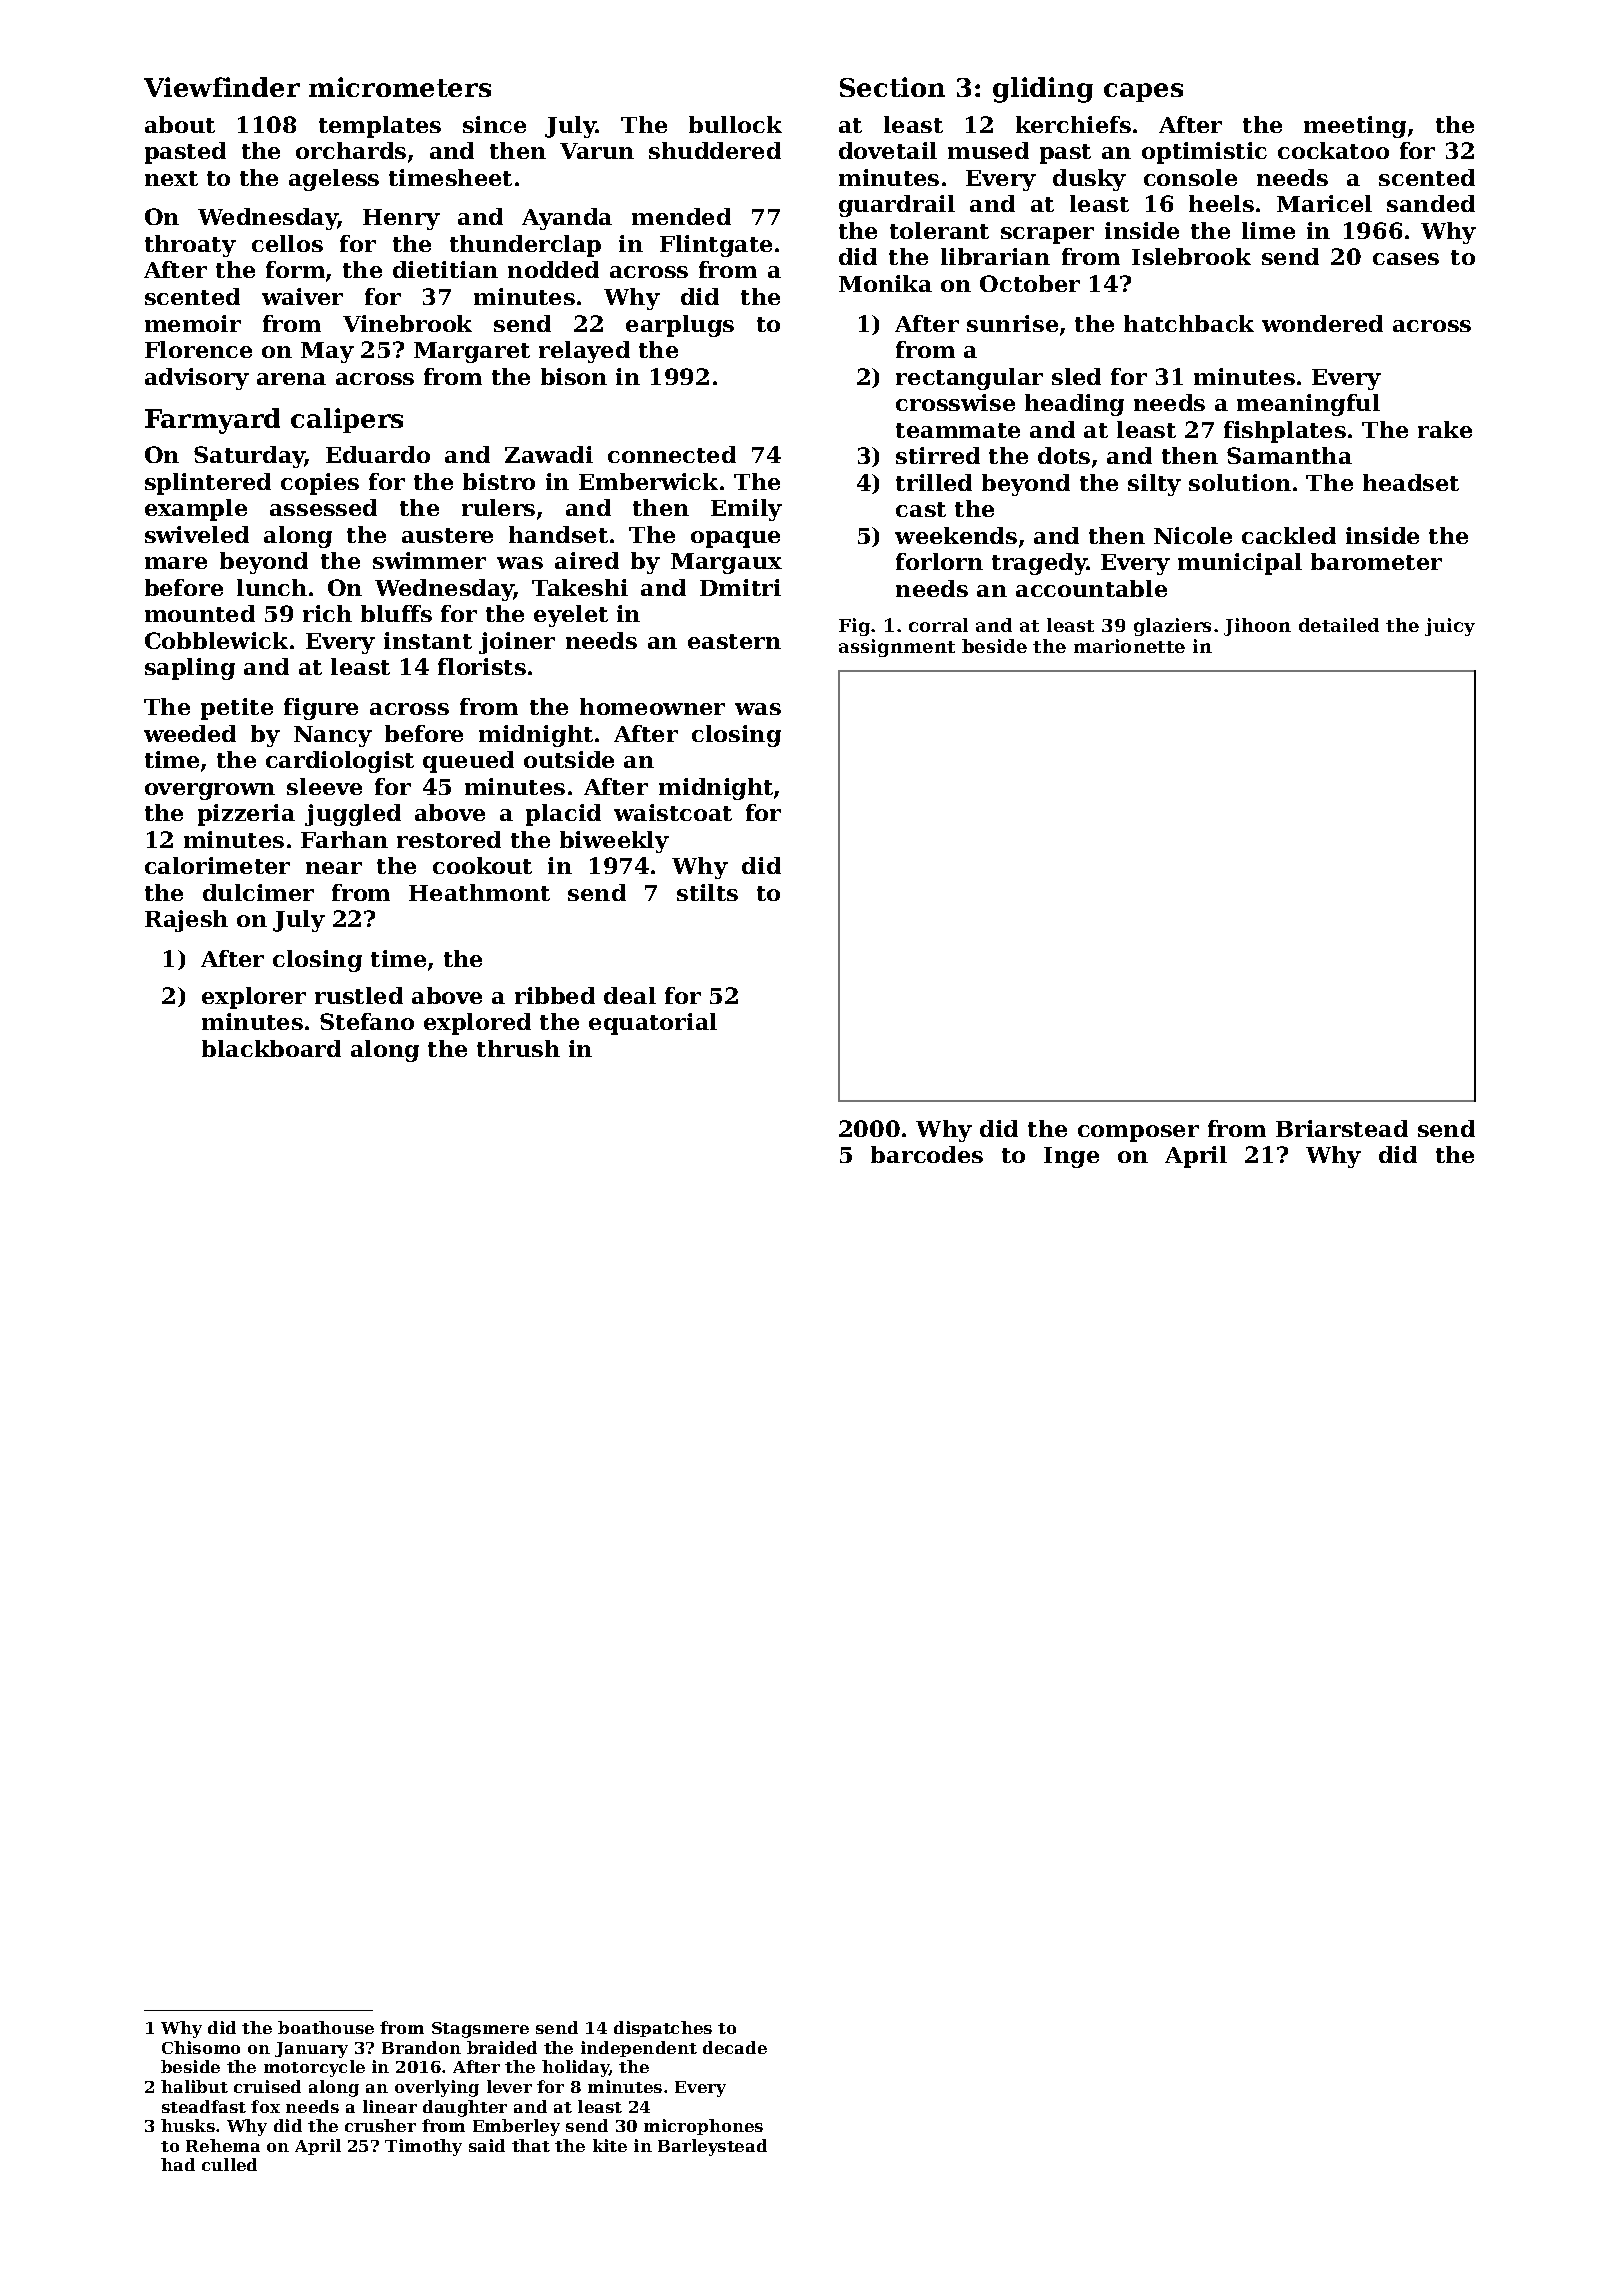 The image size is (1620, 2292). Describe the element at coordinates (988, 150) in the image. I see `mused` at that location.
